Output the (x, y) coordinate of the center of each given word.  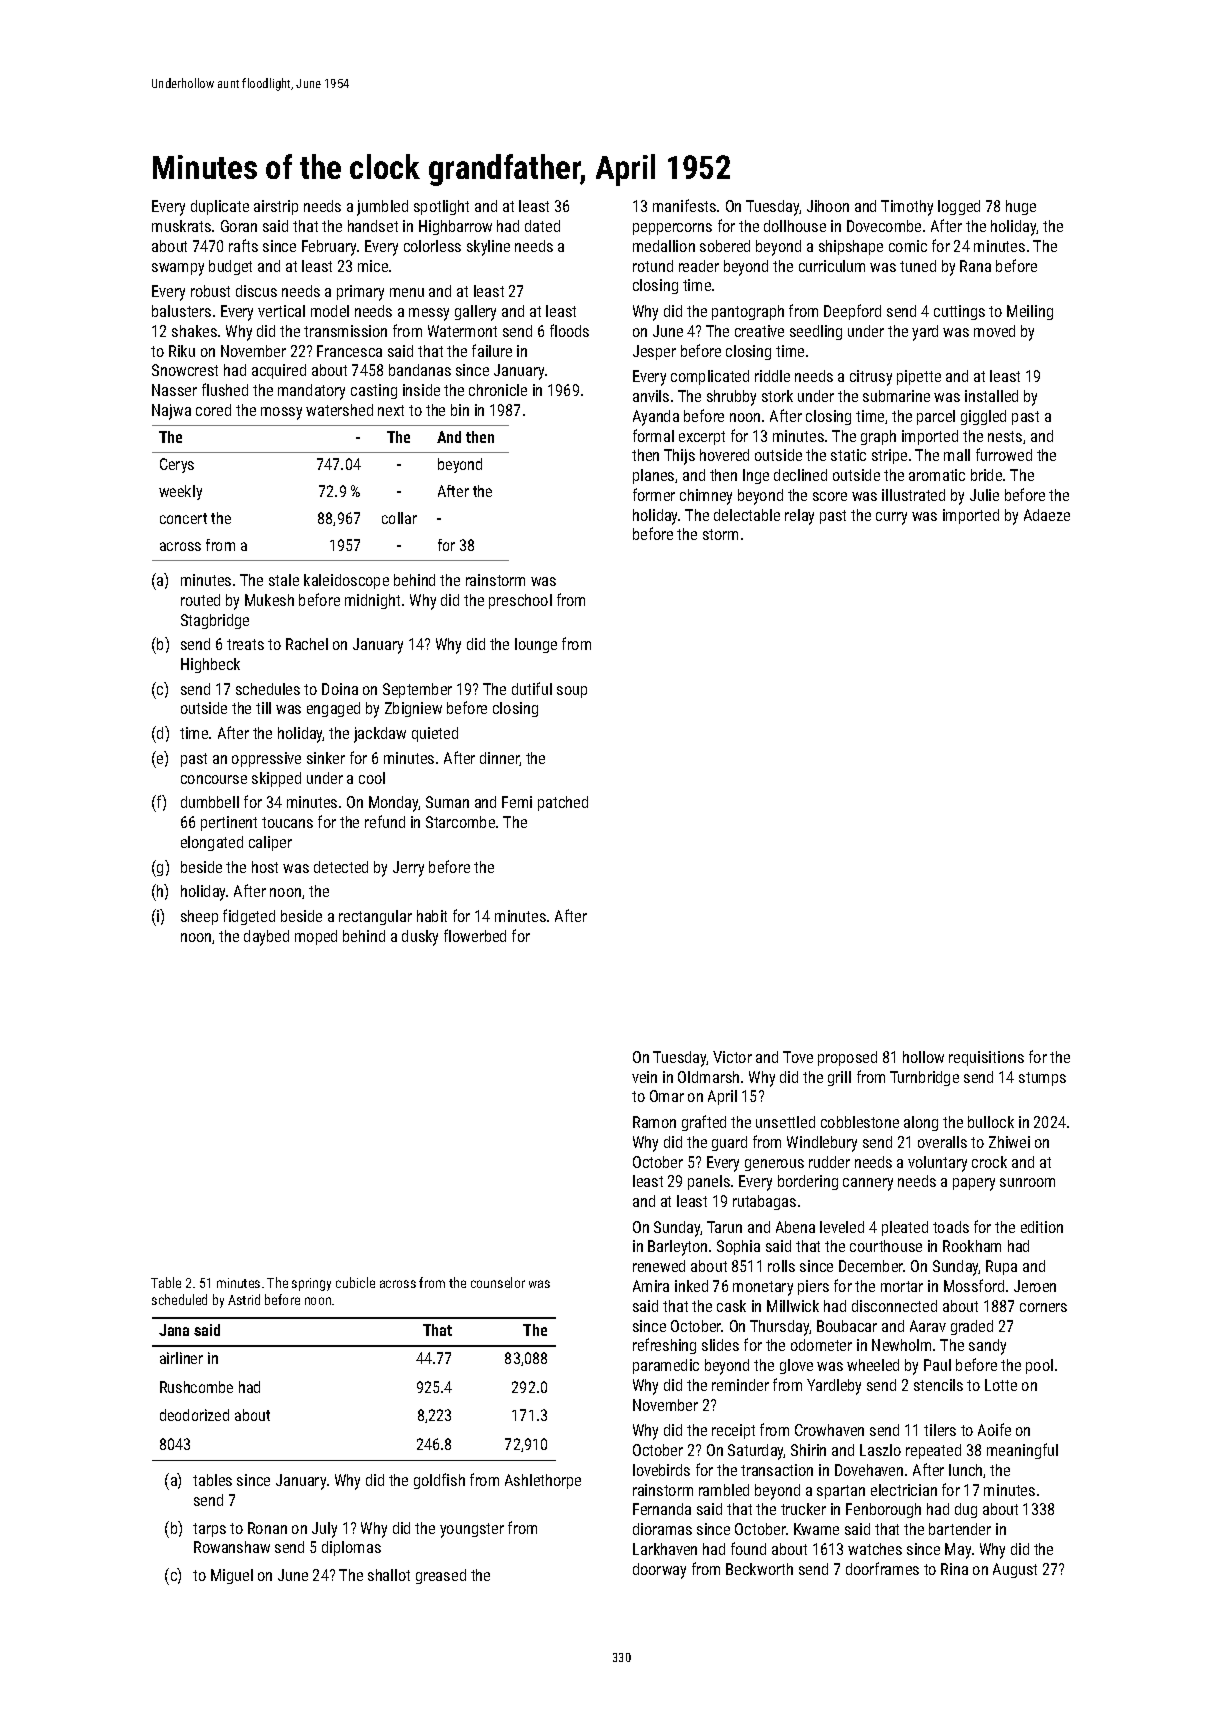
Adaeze (1047, 515)
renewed (659, 1266)
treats (245, 644)
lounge (536, 645)
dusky (420, 938)
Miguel (232, 1576)
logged (959, 207)
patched (563, 803)
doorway (659, 1571)
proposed (847, 1058)
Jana (174, 1330)
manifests (684, 205)
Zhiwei (1009, 1142)
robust (210, 291)
